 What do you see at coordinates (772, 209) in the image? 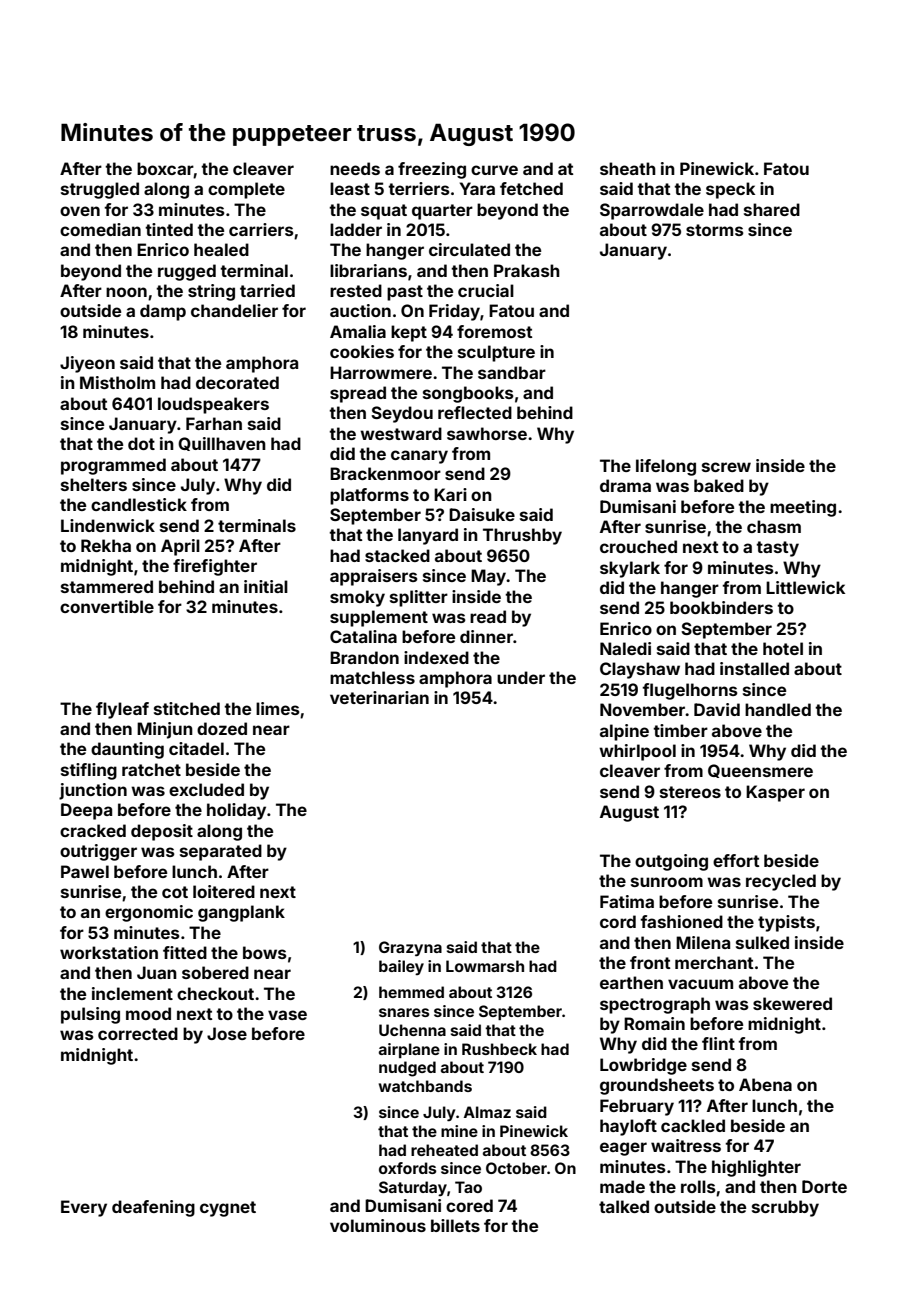
I see `shared` at bounding box center [772, 209].
